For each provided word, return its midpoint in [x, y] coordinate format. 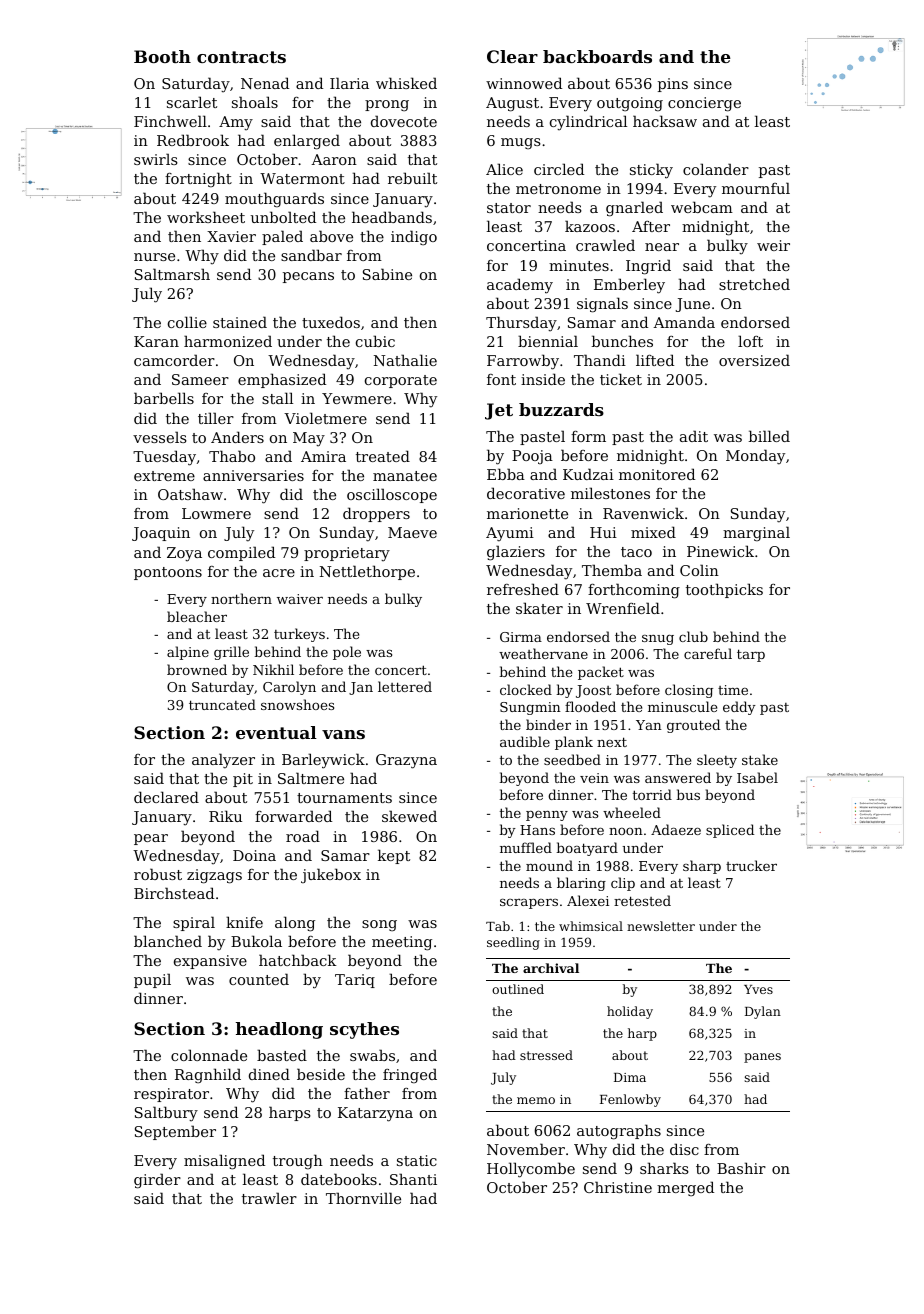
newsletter [661, 926]
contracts [241, 57]
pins [673, 85]
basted [282, 1055]
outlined [518, 989]
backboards [597, 56]
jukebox [331, 875]
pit [243, 780]
